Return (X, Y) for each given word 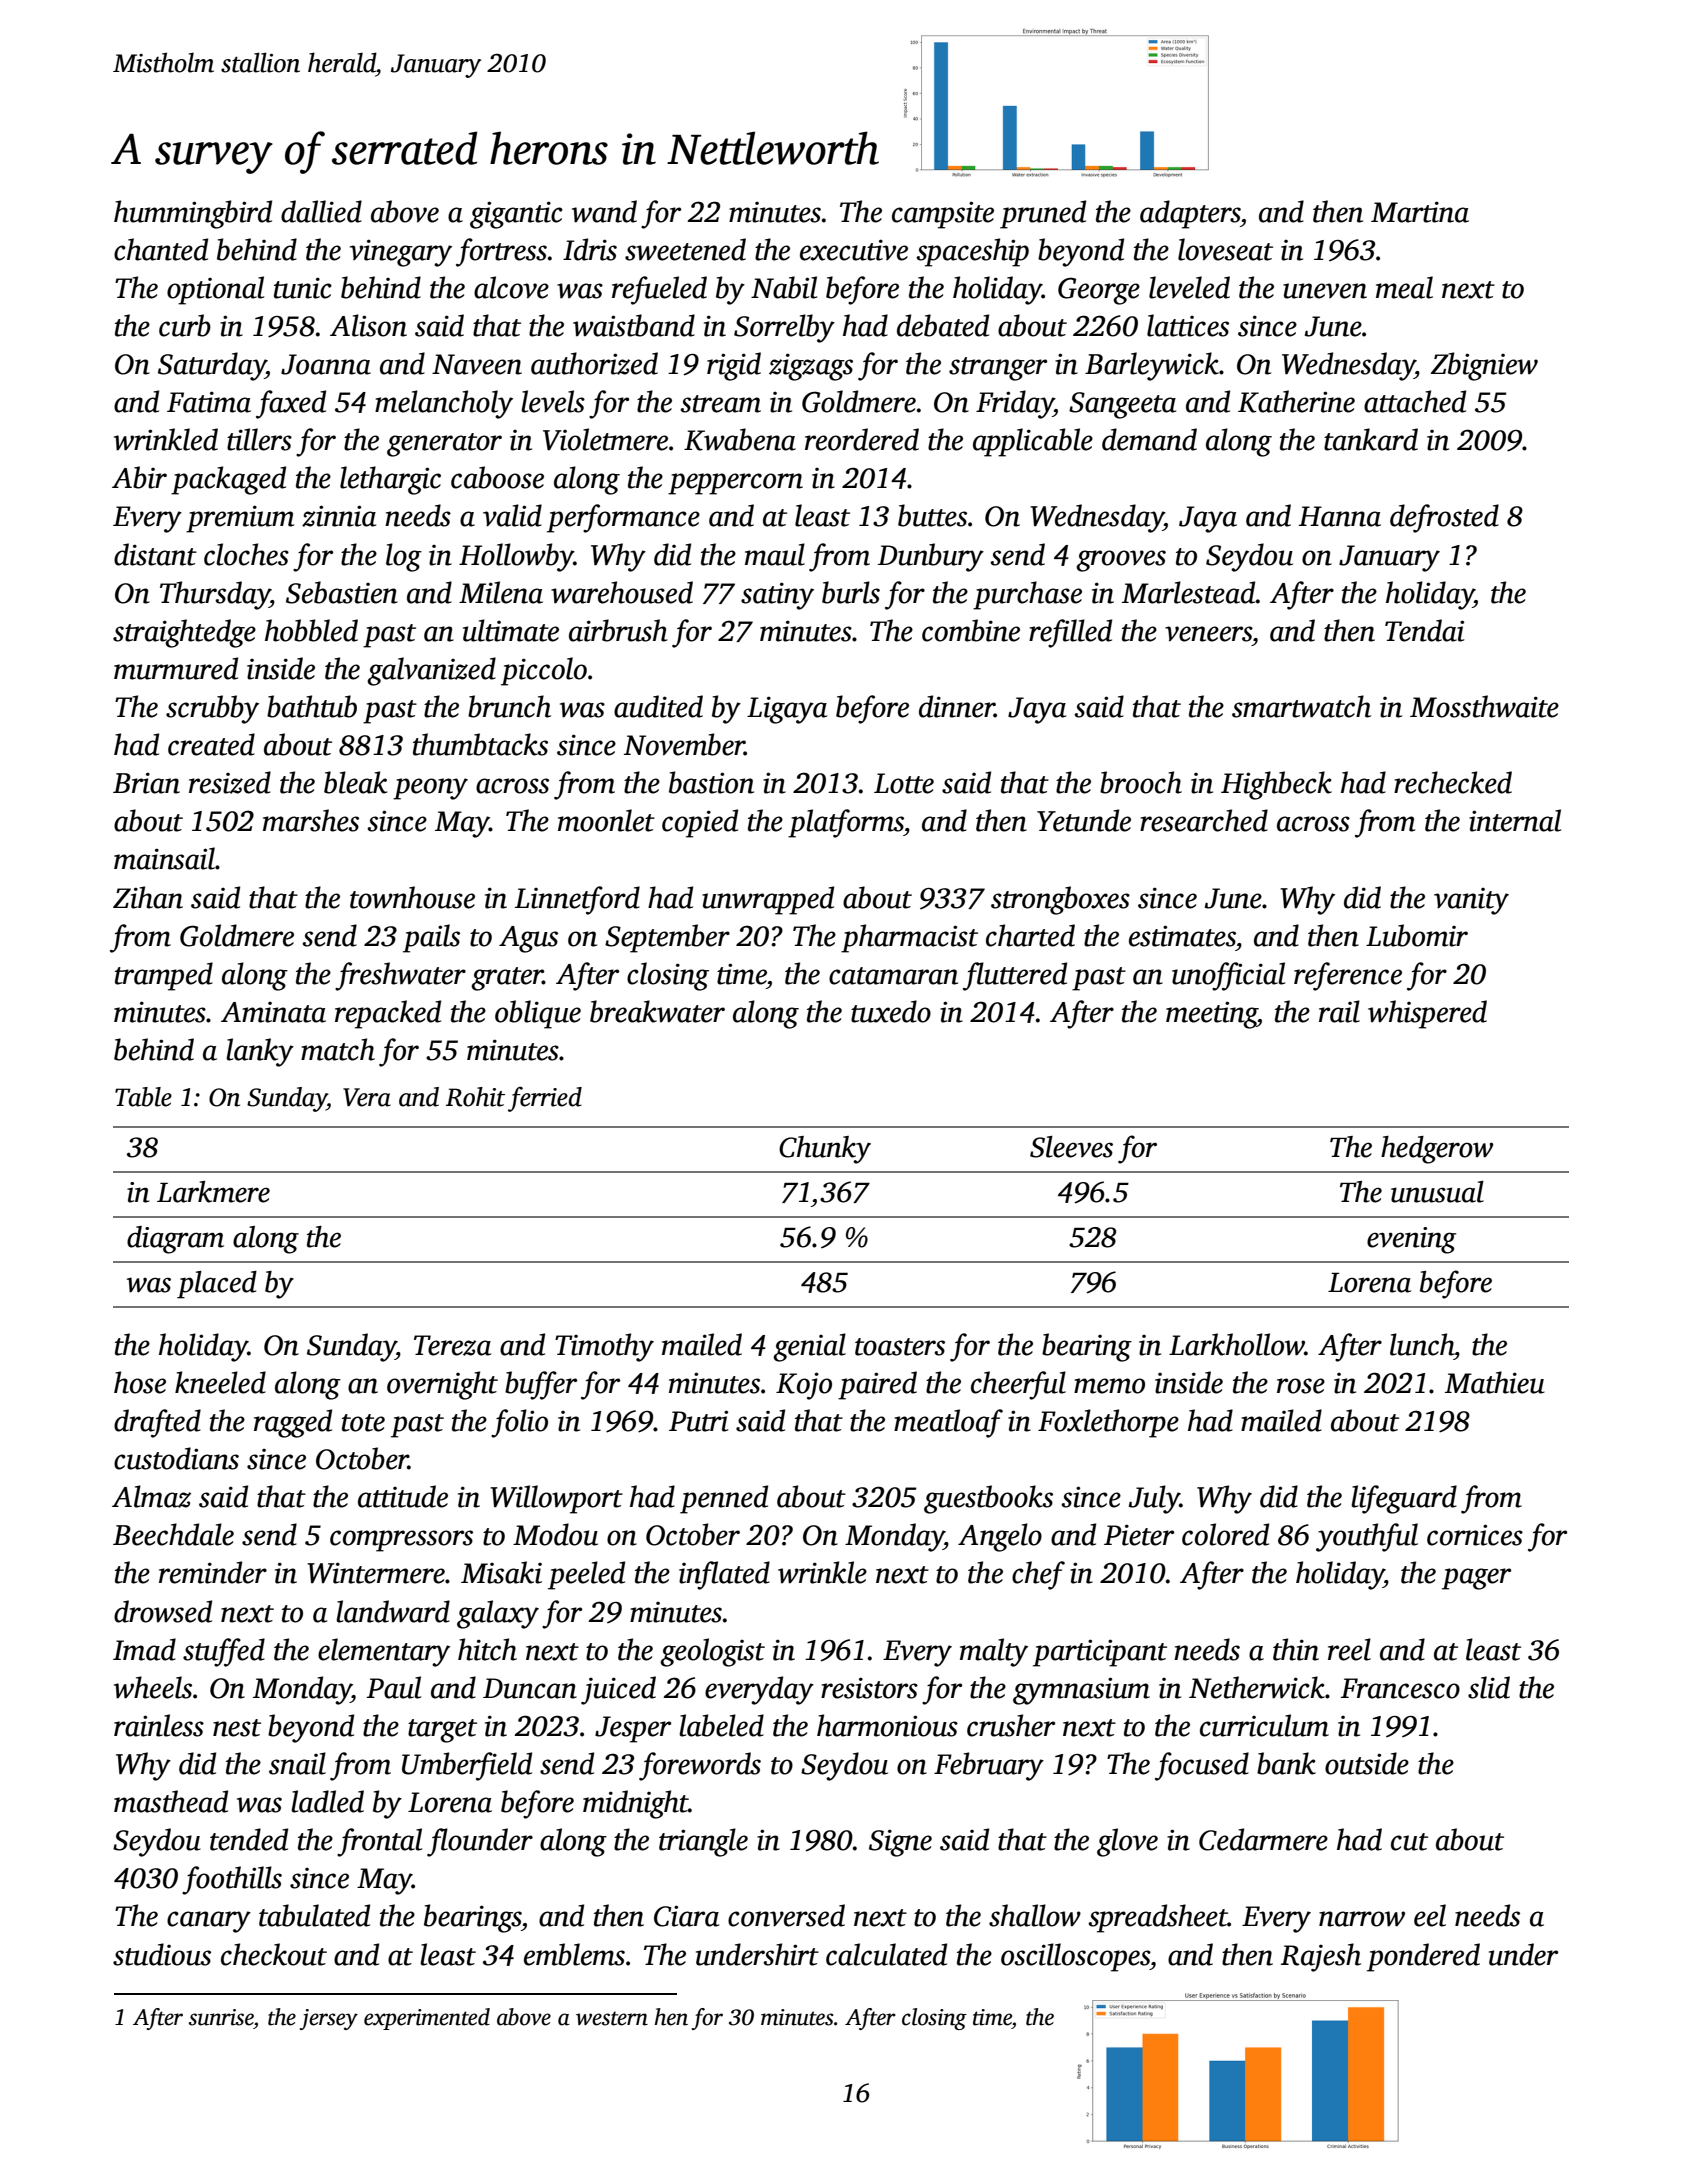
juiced (618, 1690)
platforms (846, 823)
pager (1476, 1579)
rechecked (1453, 782)
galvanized (431, 671)
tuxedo (891, 1011)
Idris (590, 249)
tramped (164, 976)
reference (1348, 976)
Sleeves (1071, 1147)
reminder (213, 1572)
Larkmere (213, 1192)
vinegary (401, 253)
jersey (329, 2019)
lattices (1188, 325)
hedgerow (1437, 1150)
